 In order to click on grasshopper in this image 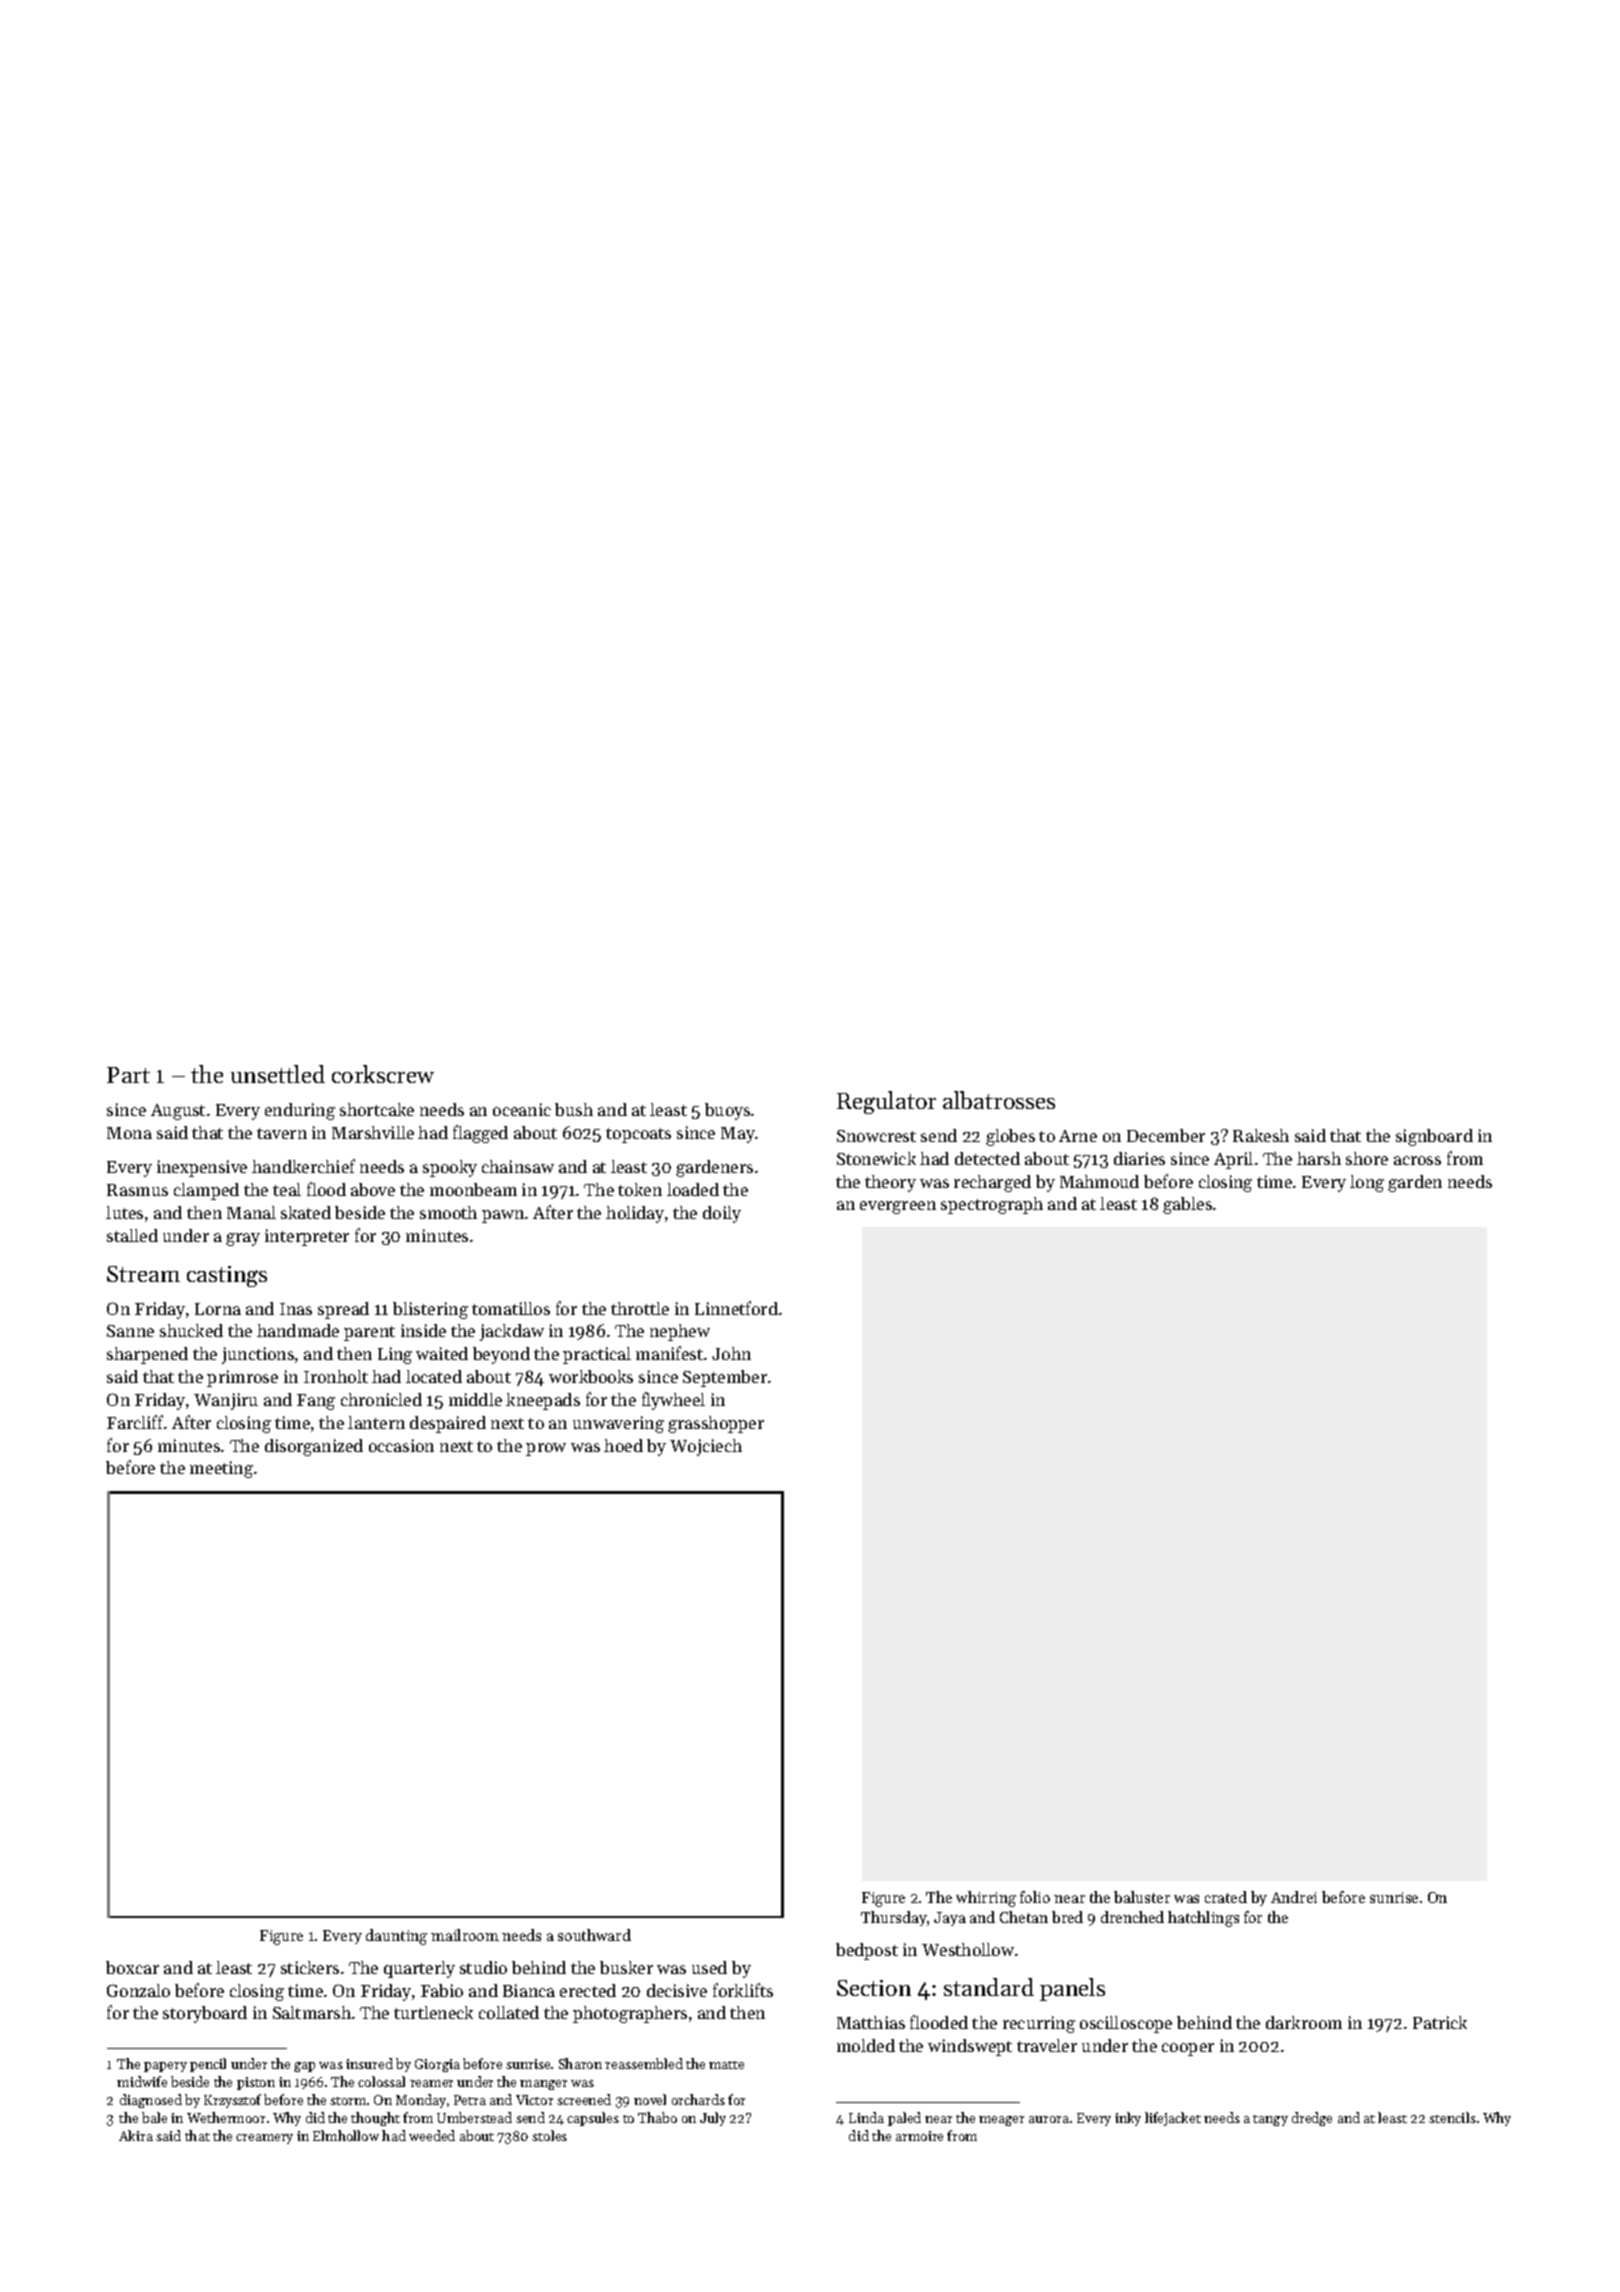, I will do `click(716, 1424)`.
